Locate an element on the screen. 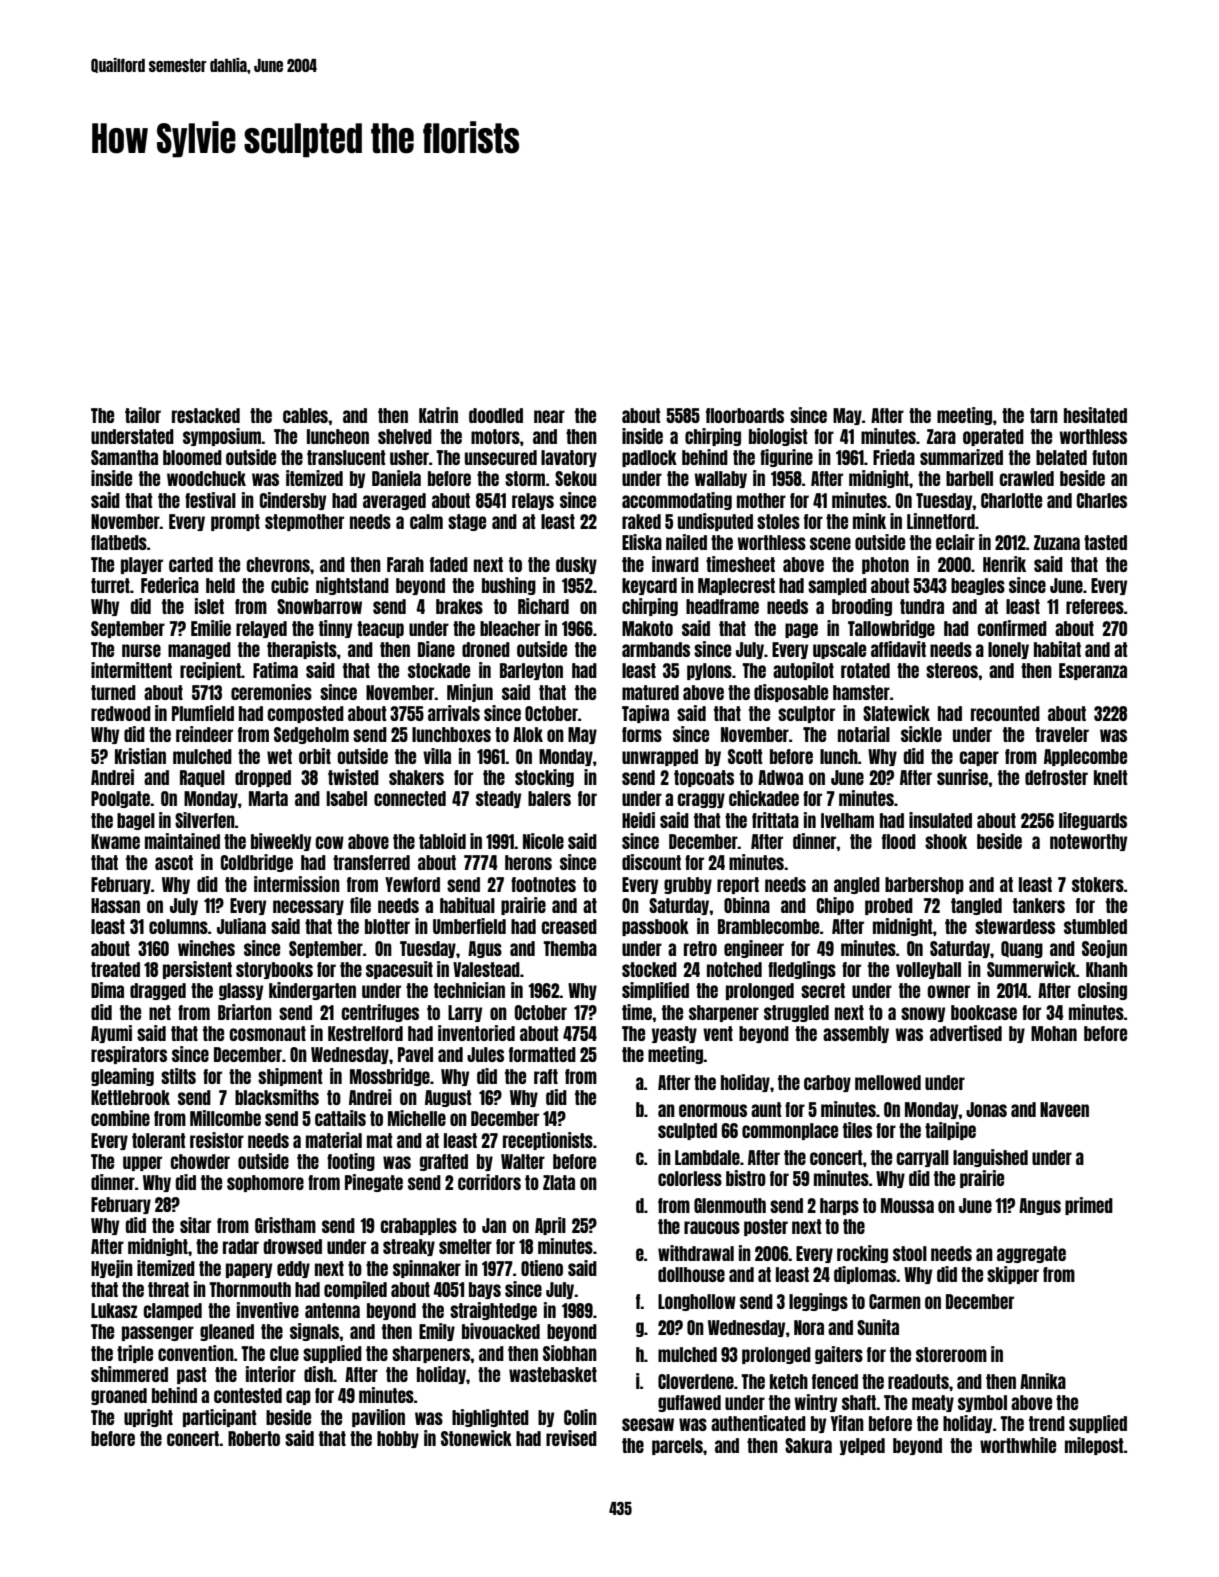  cables is located at coordinates (305, 415).
